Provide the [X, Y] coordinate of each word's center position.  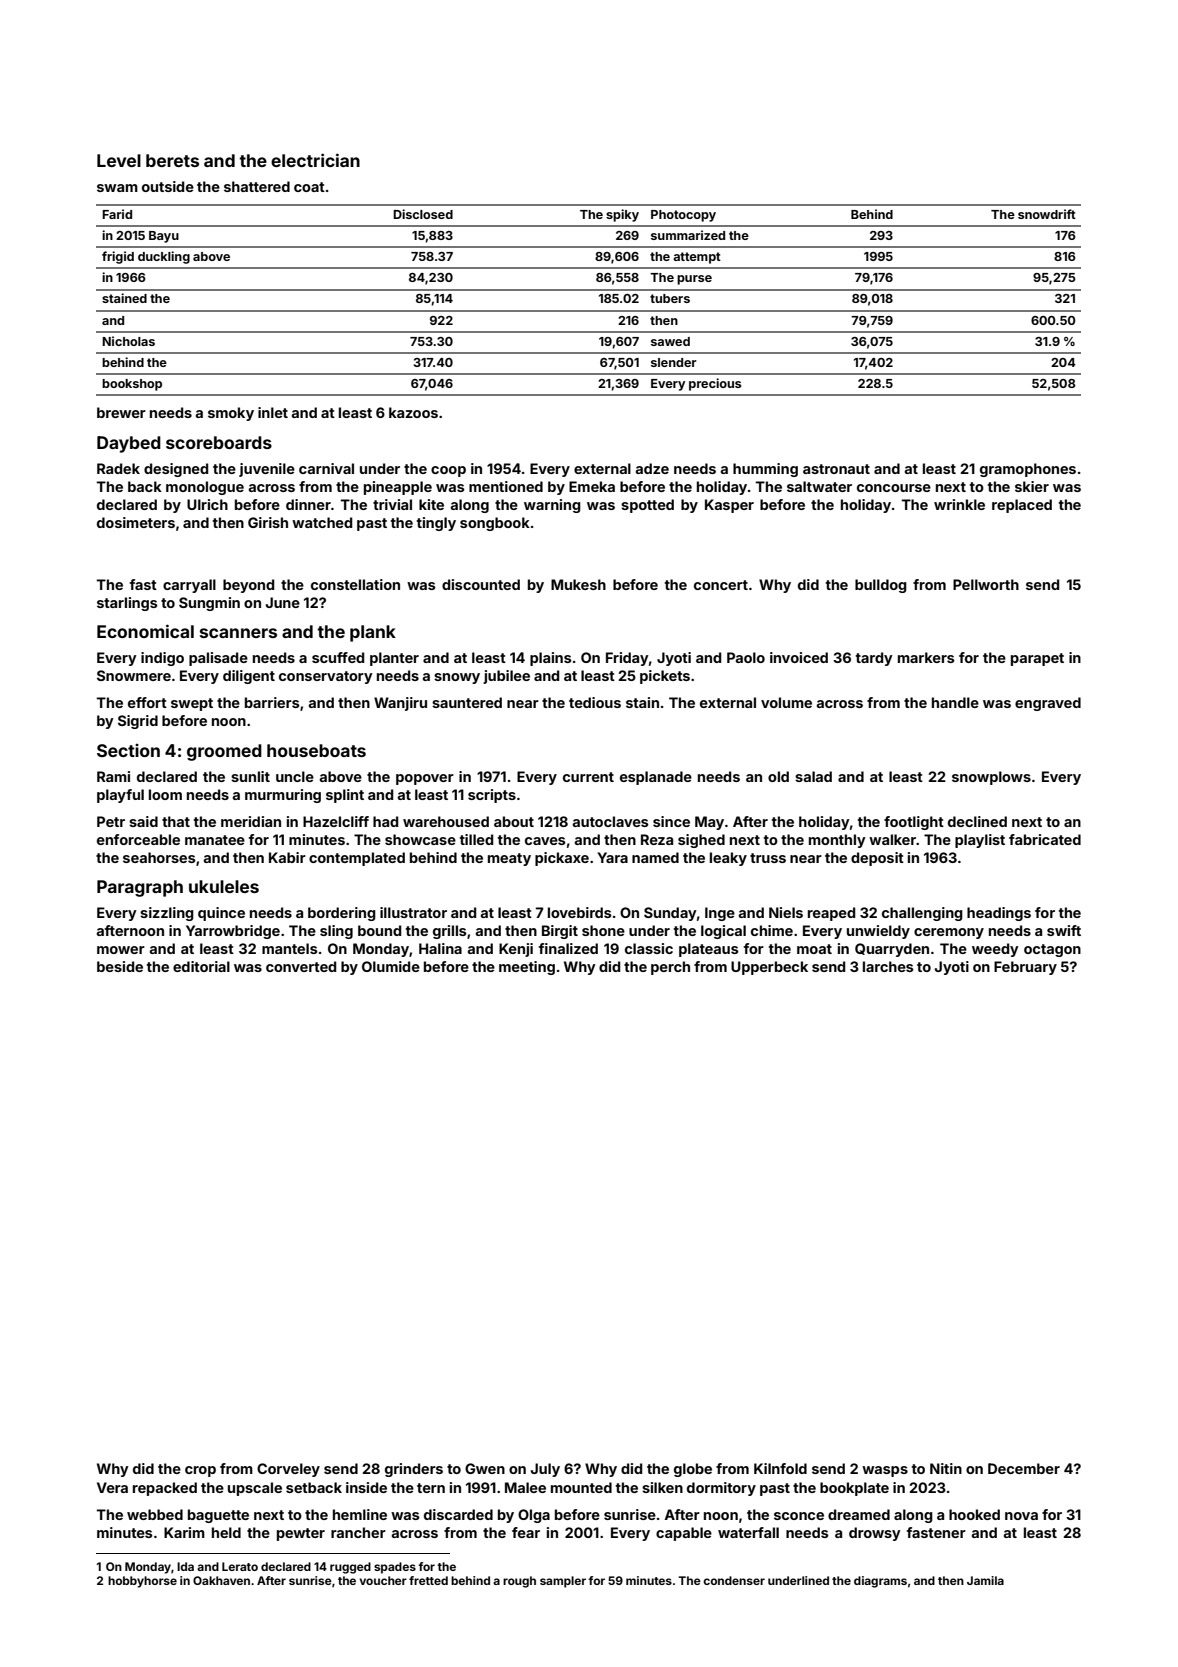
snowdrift [1047, 214]
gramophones [1028, 470]
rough [519, 1582]
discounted [481, 584]
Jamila [985, 1580]
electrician [315, 160]
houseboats [316, 750]
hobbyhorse [142, 1582]
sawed [670, 341]
